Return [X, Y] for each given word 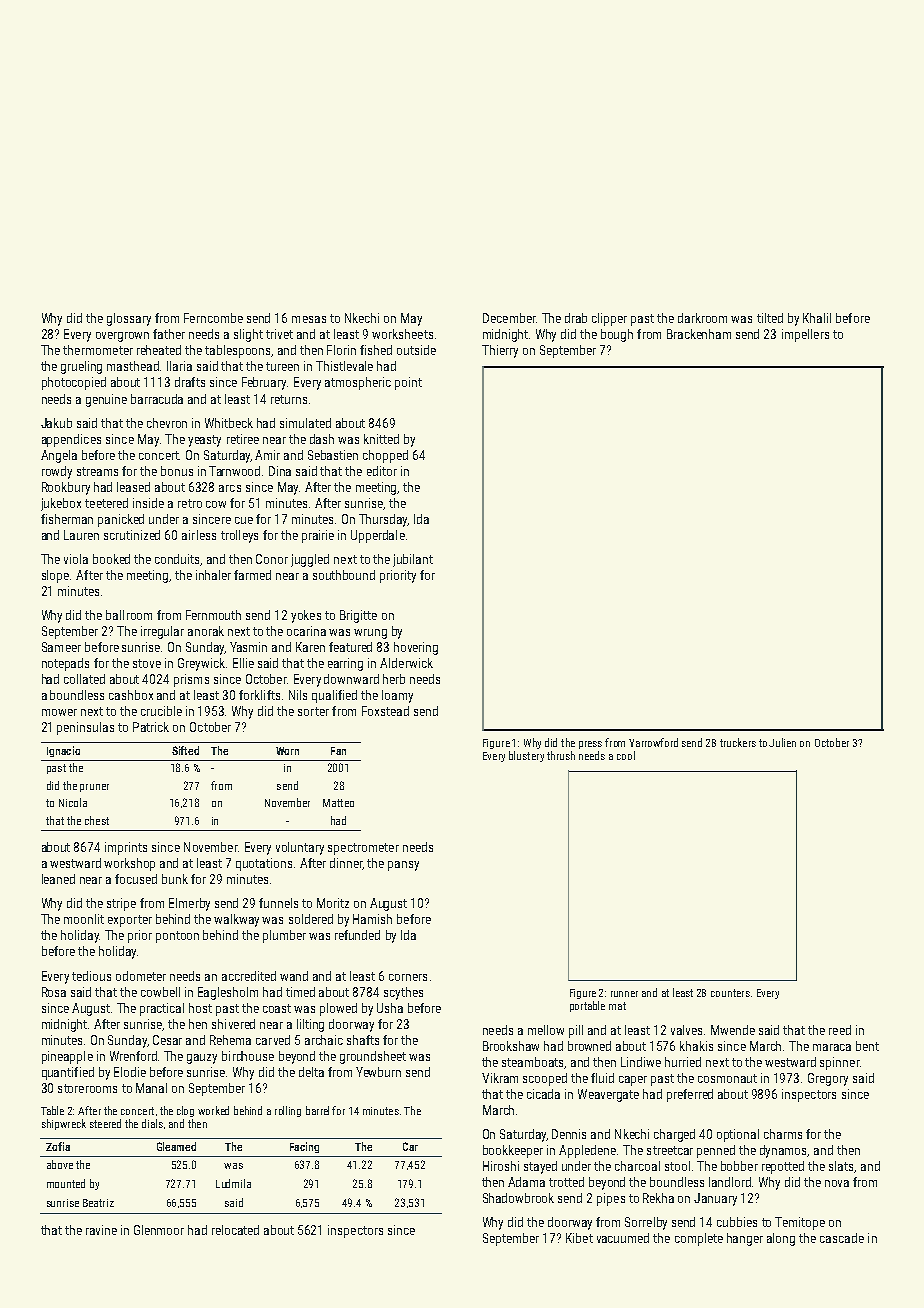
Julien [782, 742]
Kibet [579, 1238]
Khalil [817, 318]
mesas [309, 319]
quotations [264, 864]
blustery [526, 756]
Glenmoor [159, 1230]
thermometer [98, 350]
